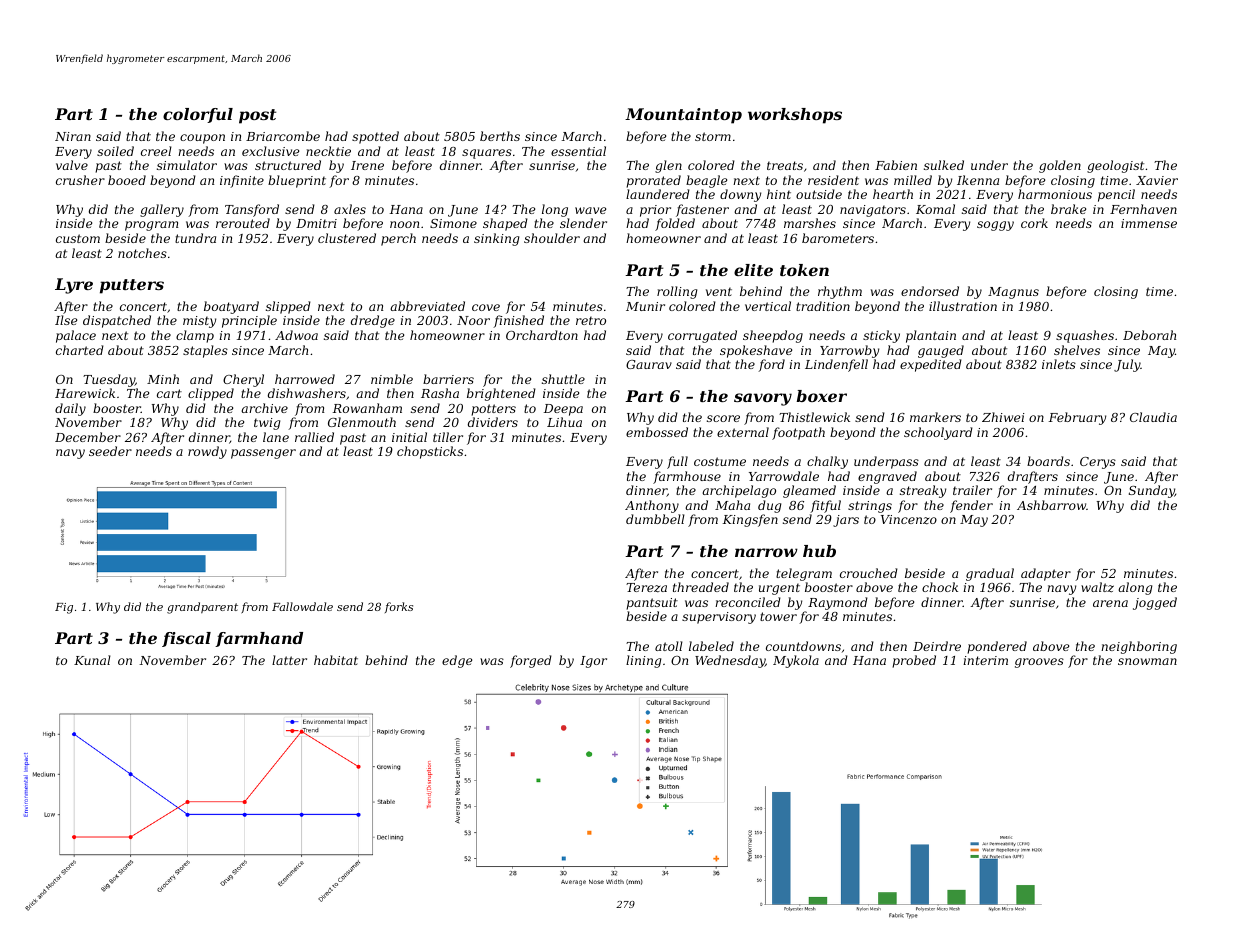  Describe the element at coordinates (73, 136) in the image. I see `Niran` at that location.
